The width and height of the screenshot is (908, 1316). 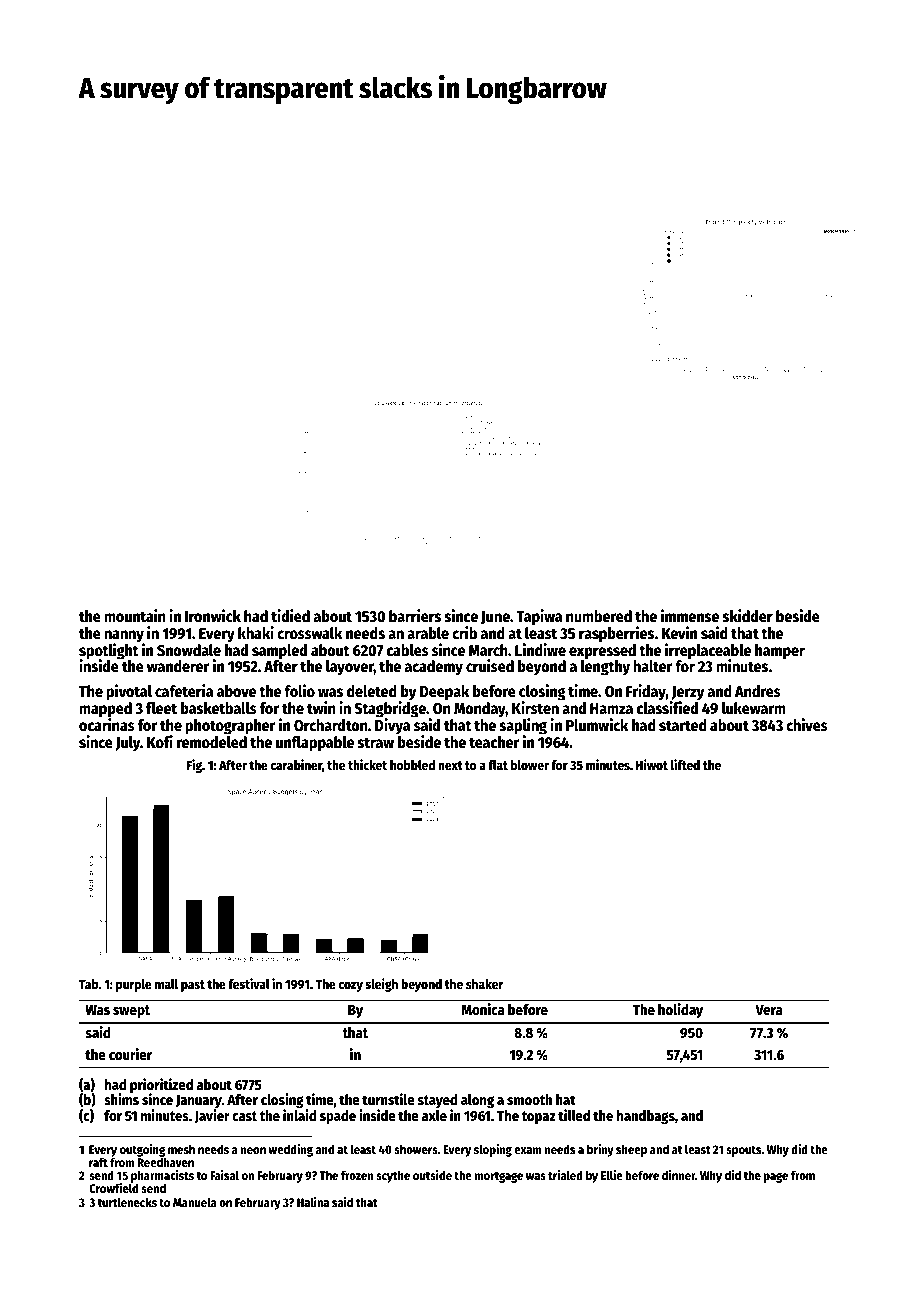 I want to click on Vera, so click(x=769, y=1010).
